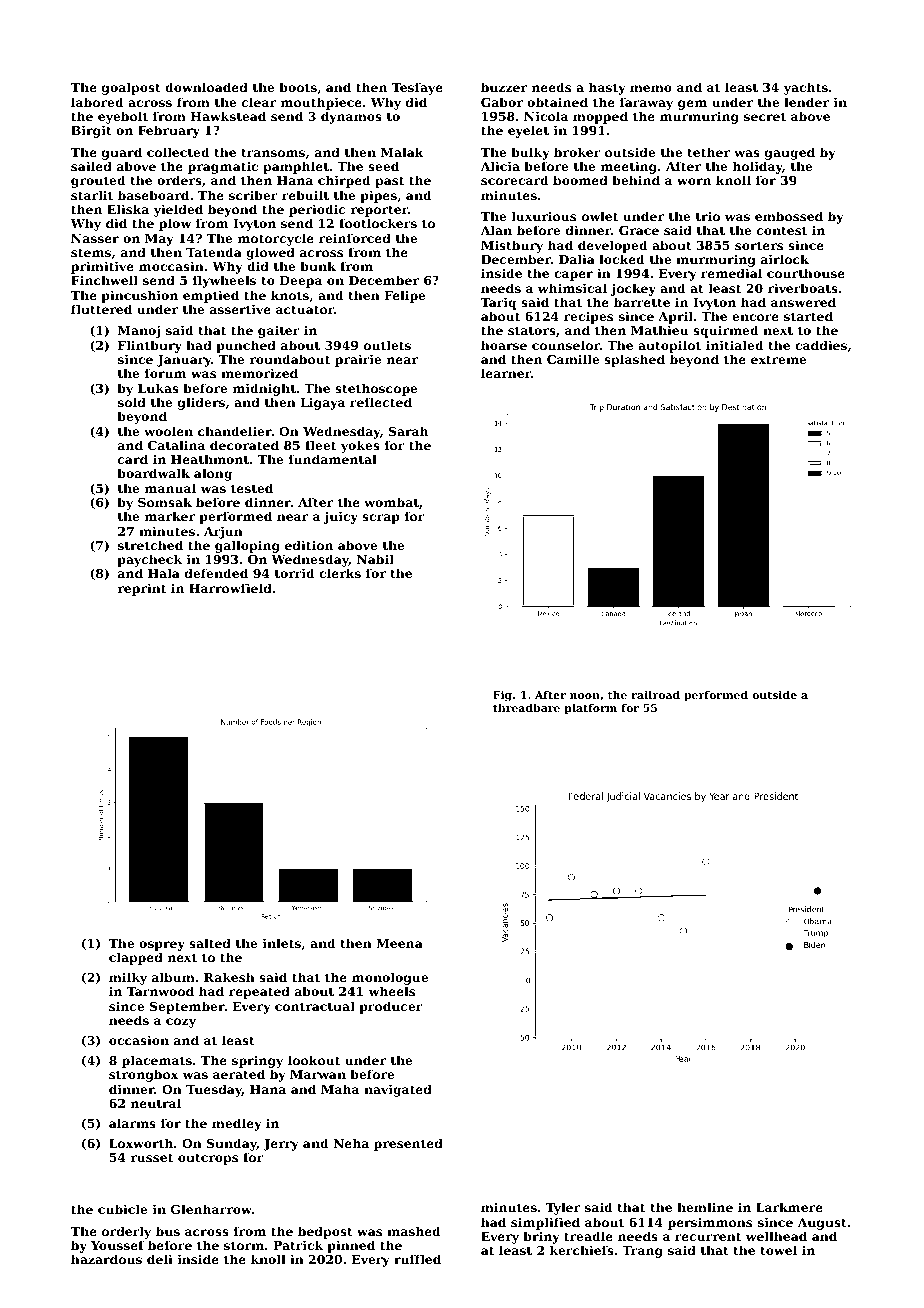  Describe the element at coordinates (399, 943) in the screenshot. I see `Meena` at that location.
